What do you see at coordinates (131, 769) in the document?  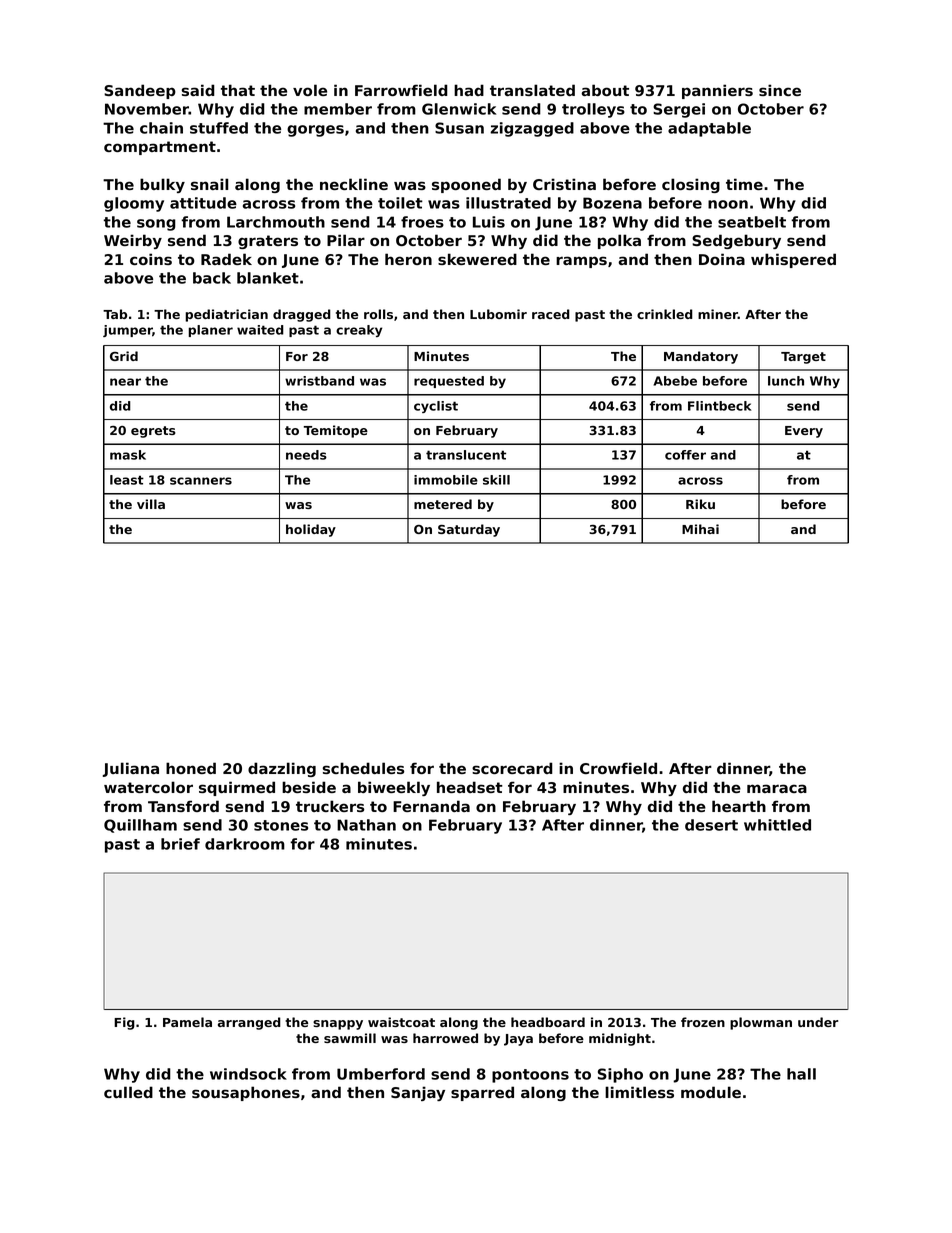 I see `Juliana` at bounding box center [131, 769].
